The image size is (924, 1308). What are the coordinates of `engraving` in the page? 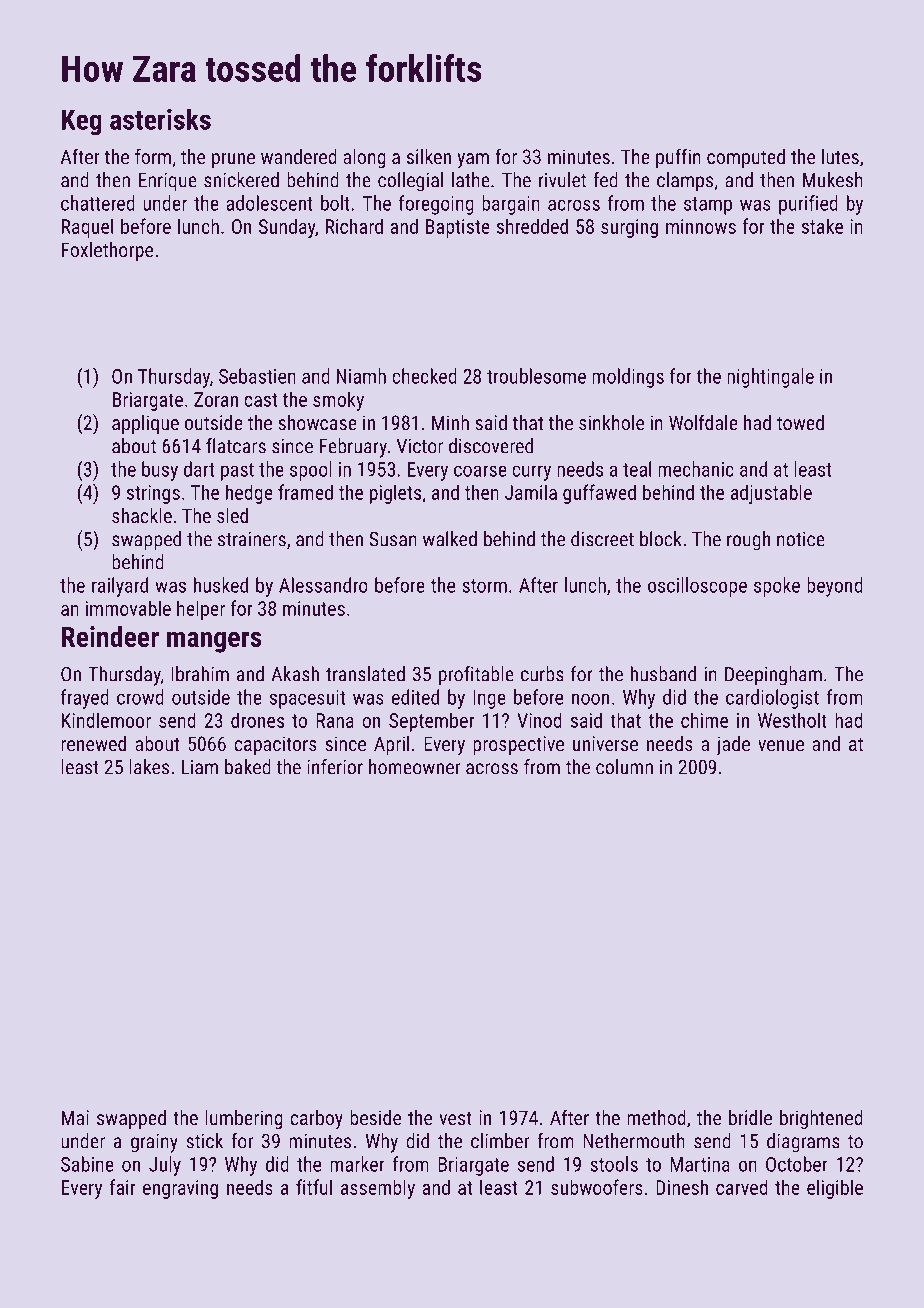 It's located at (180, 1189).
